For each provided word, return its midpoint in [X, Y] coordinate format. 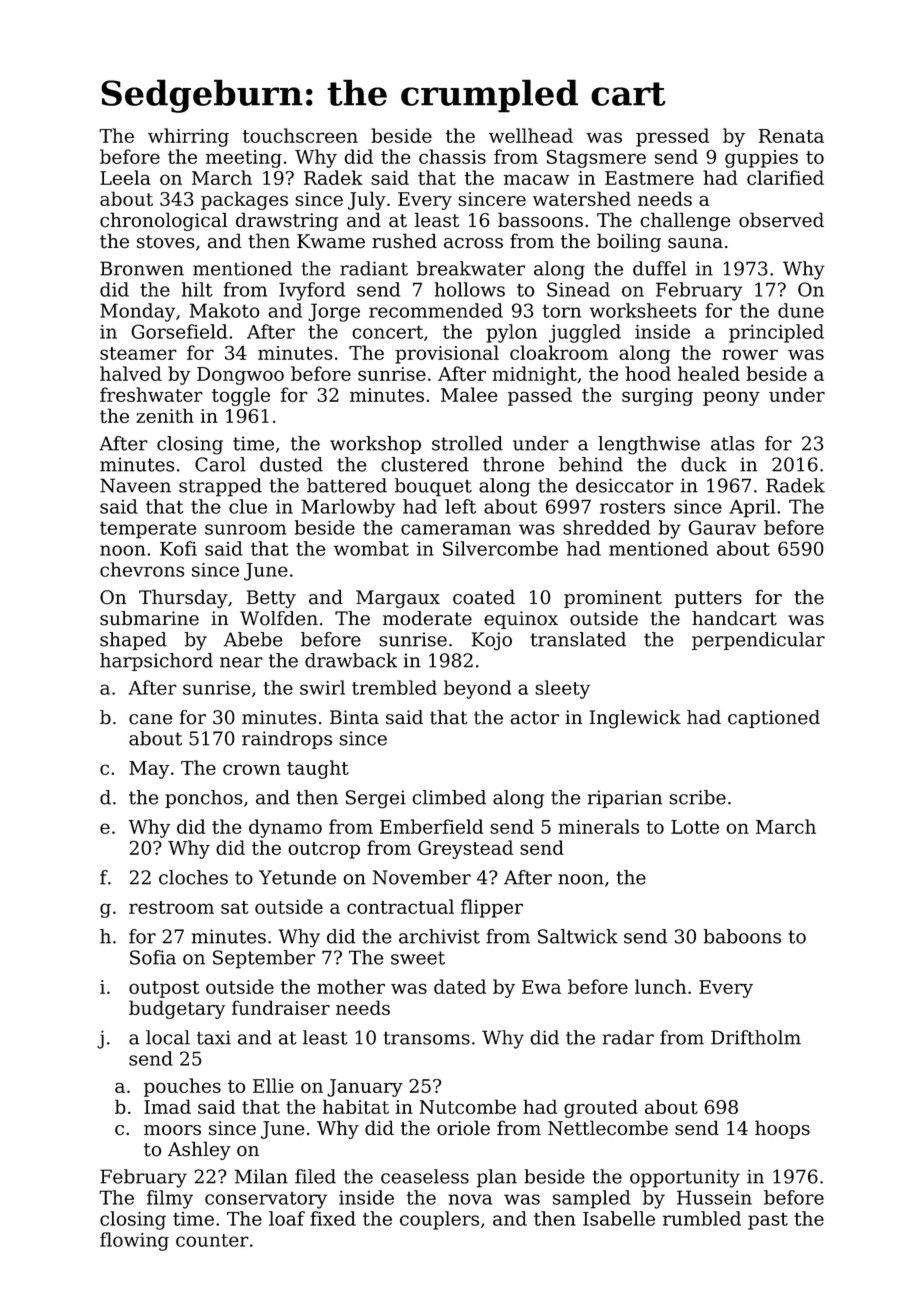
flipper [492, 908]
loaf [287, 1218]
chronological [163, 221]
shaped [133, 641]
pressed [672, 137]
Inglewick [635, 719]
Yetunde [297, 877]
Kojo [492, 641]
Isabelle [619, 1218]
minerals [598, 826]
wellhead [531, 135]
